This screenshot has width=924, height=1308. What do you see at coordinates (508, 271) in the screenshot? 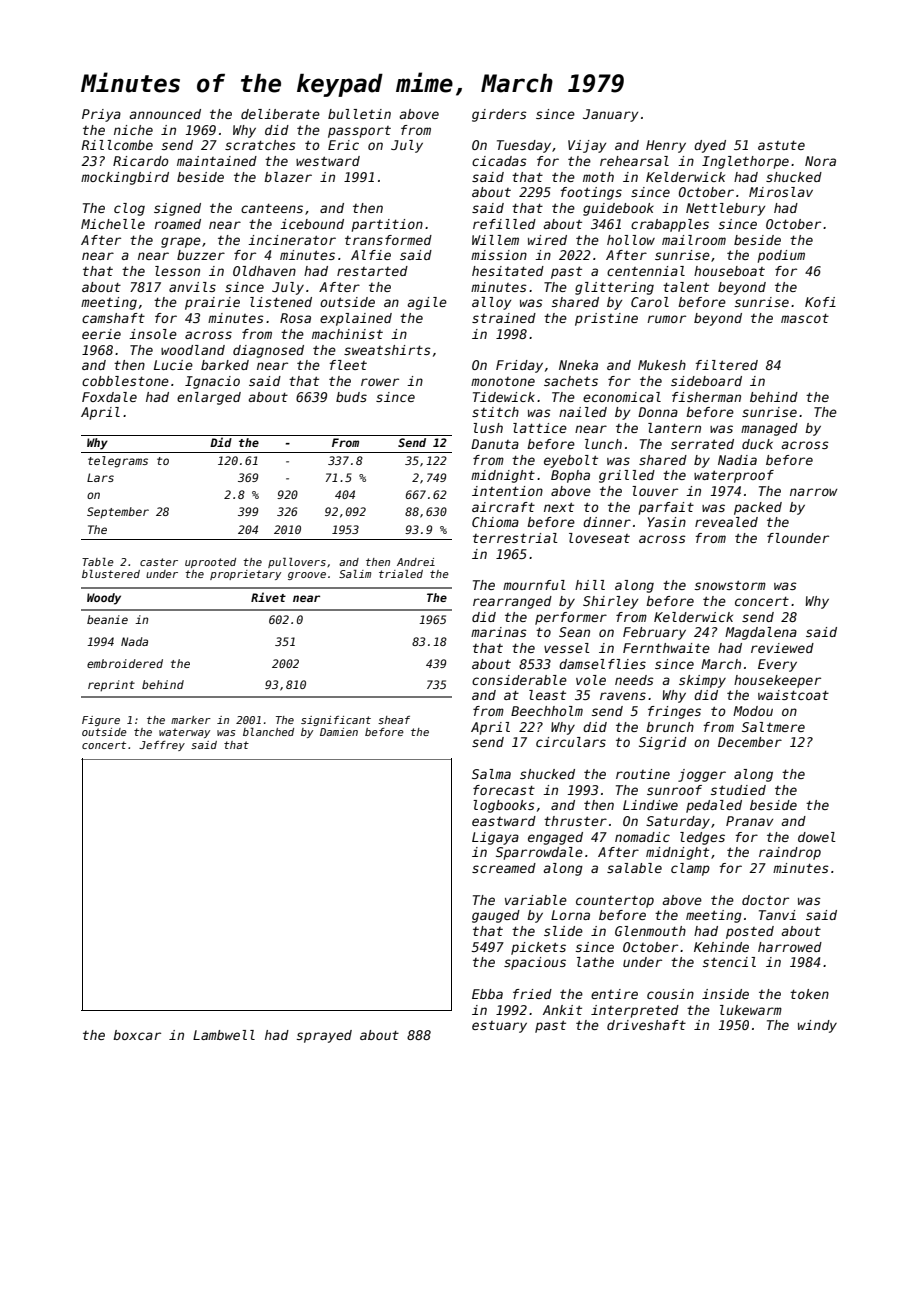
I see `hesitated` at bounding box center [508, 271].
